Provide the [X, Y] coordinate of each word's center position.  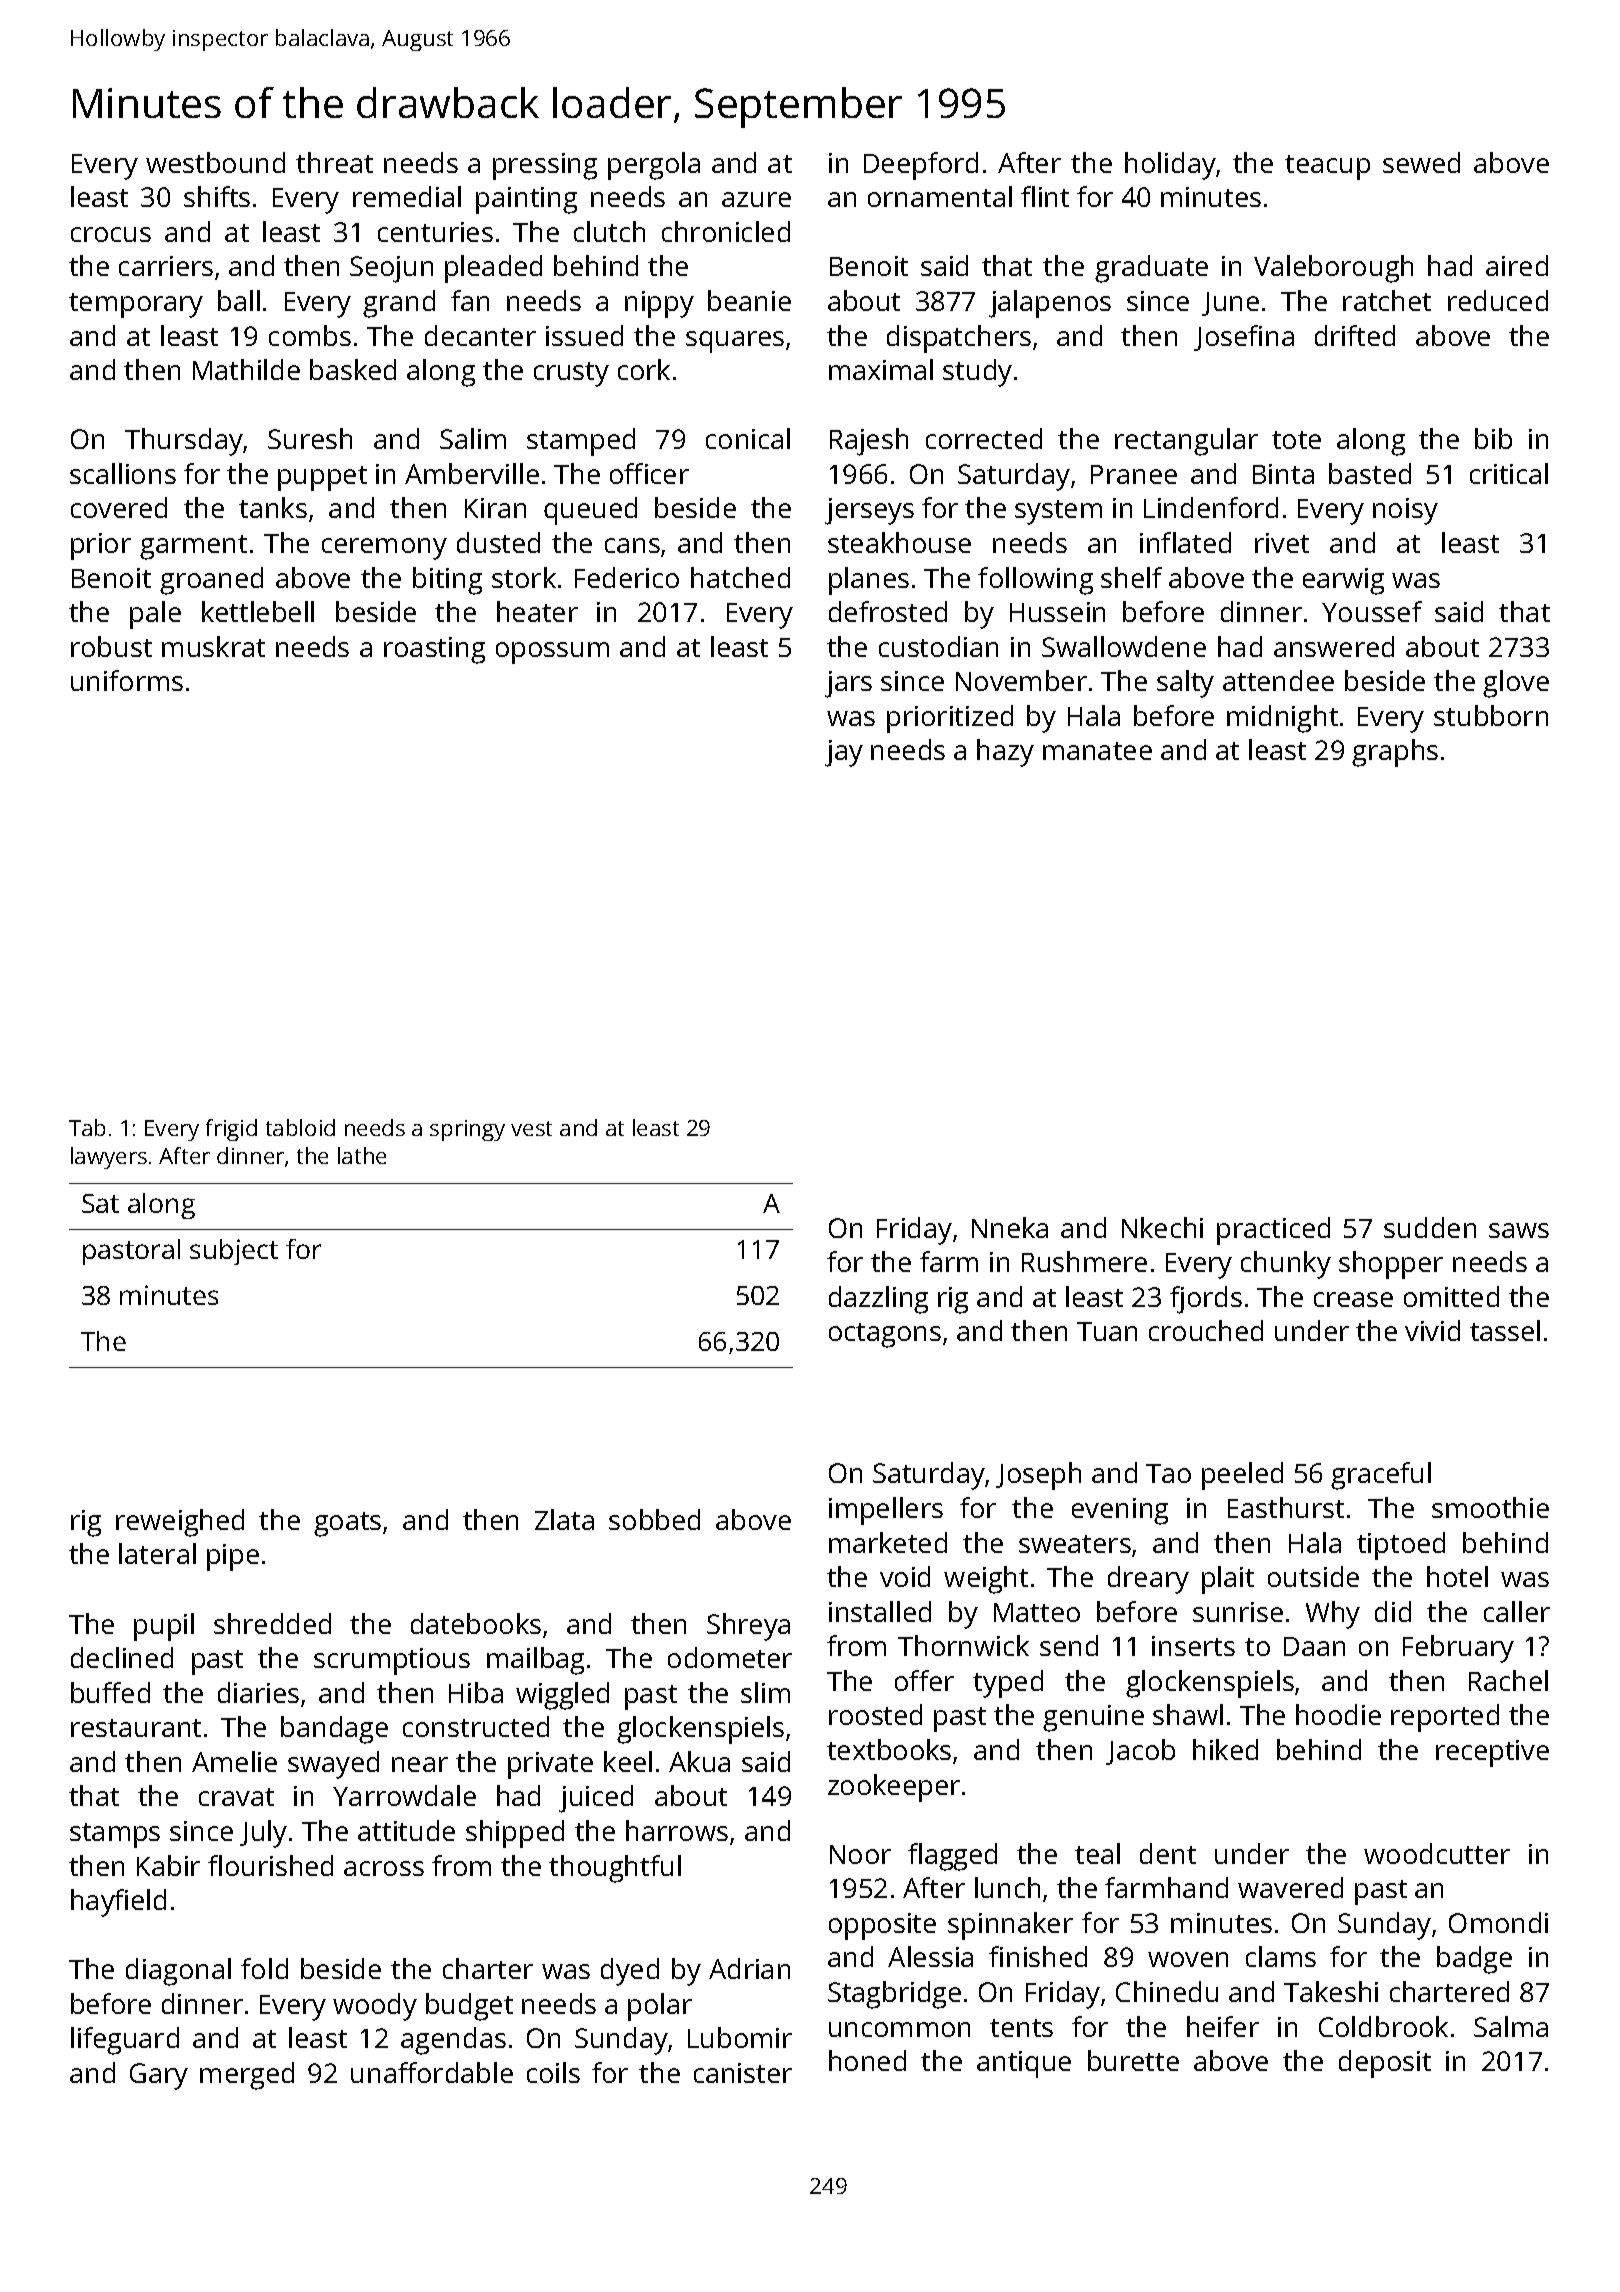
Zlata [564, 1519]
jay [844, 753]
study [977, 373]
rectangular [1186, 442]
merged [247, 2076]
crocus [111, 234]
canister [743, 2073]
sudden [1430, 1227]
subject [234, 1252]
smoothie [1490, 1507]
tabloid [300, 1127]
